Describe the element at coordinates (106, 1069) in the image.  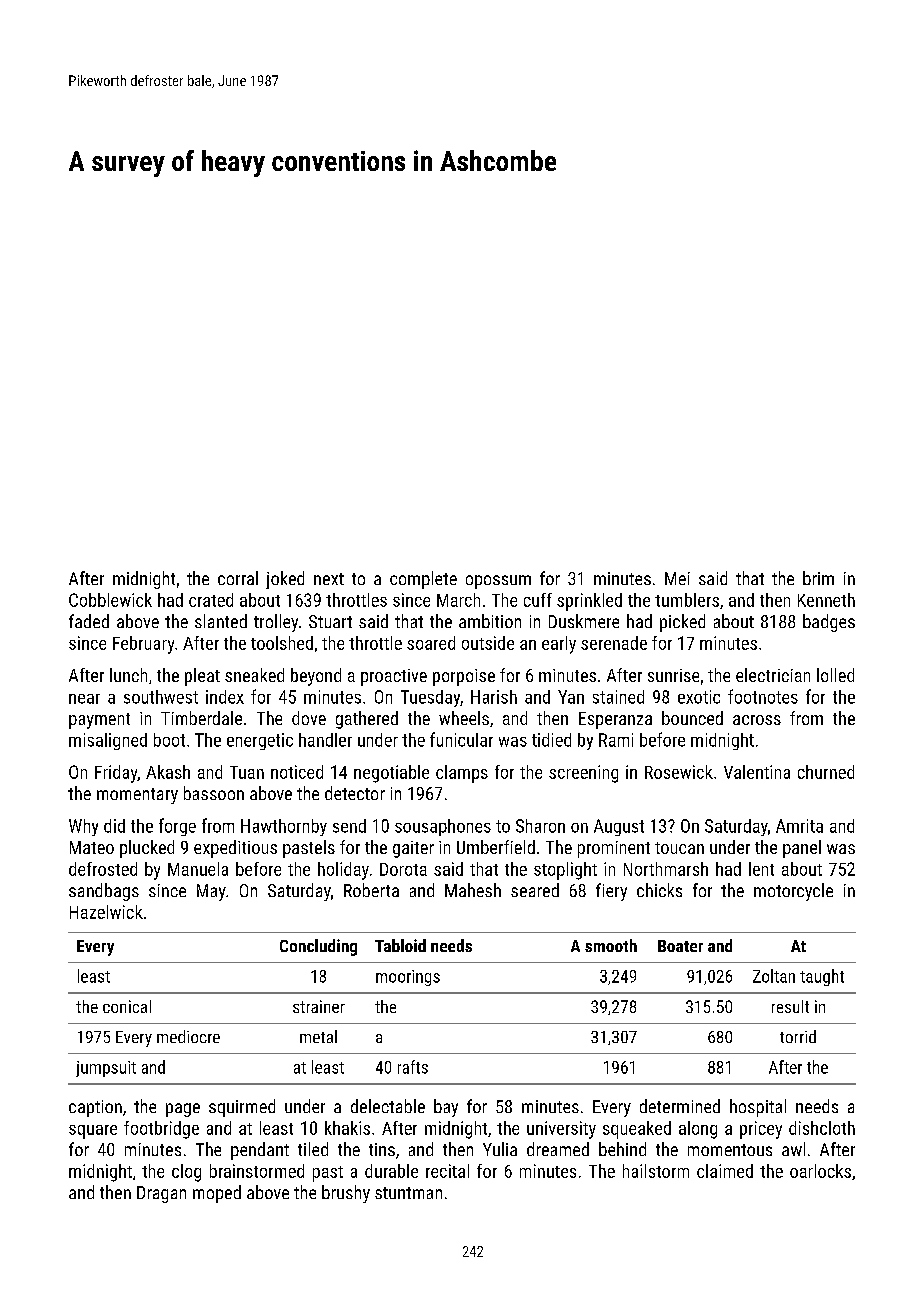
I see `jumpsuit` at that location.
